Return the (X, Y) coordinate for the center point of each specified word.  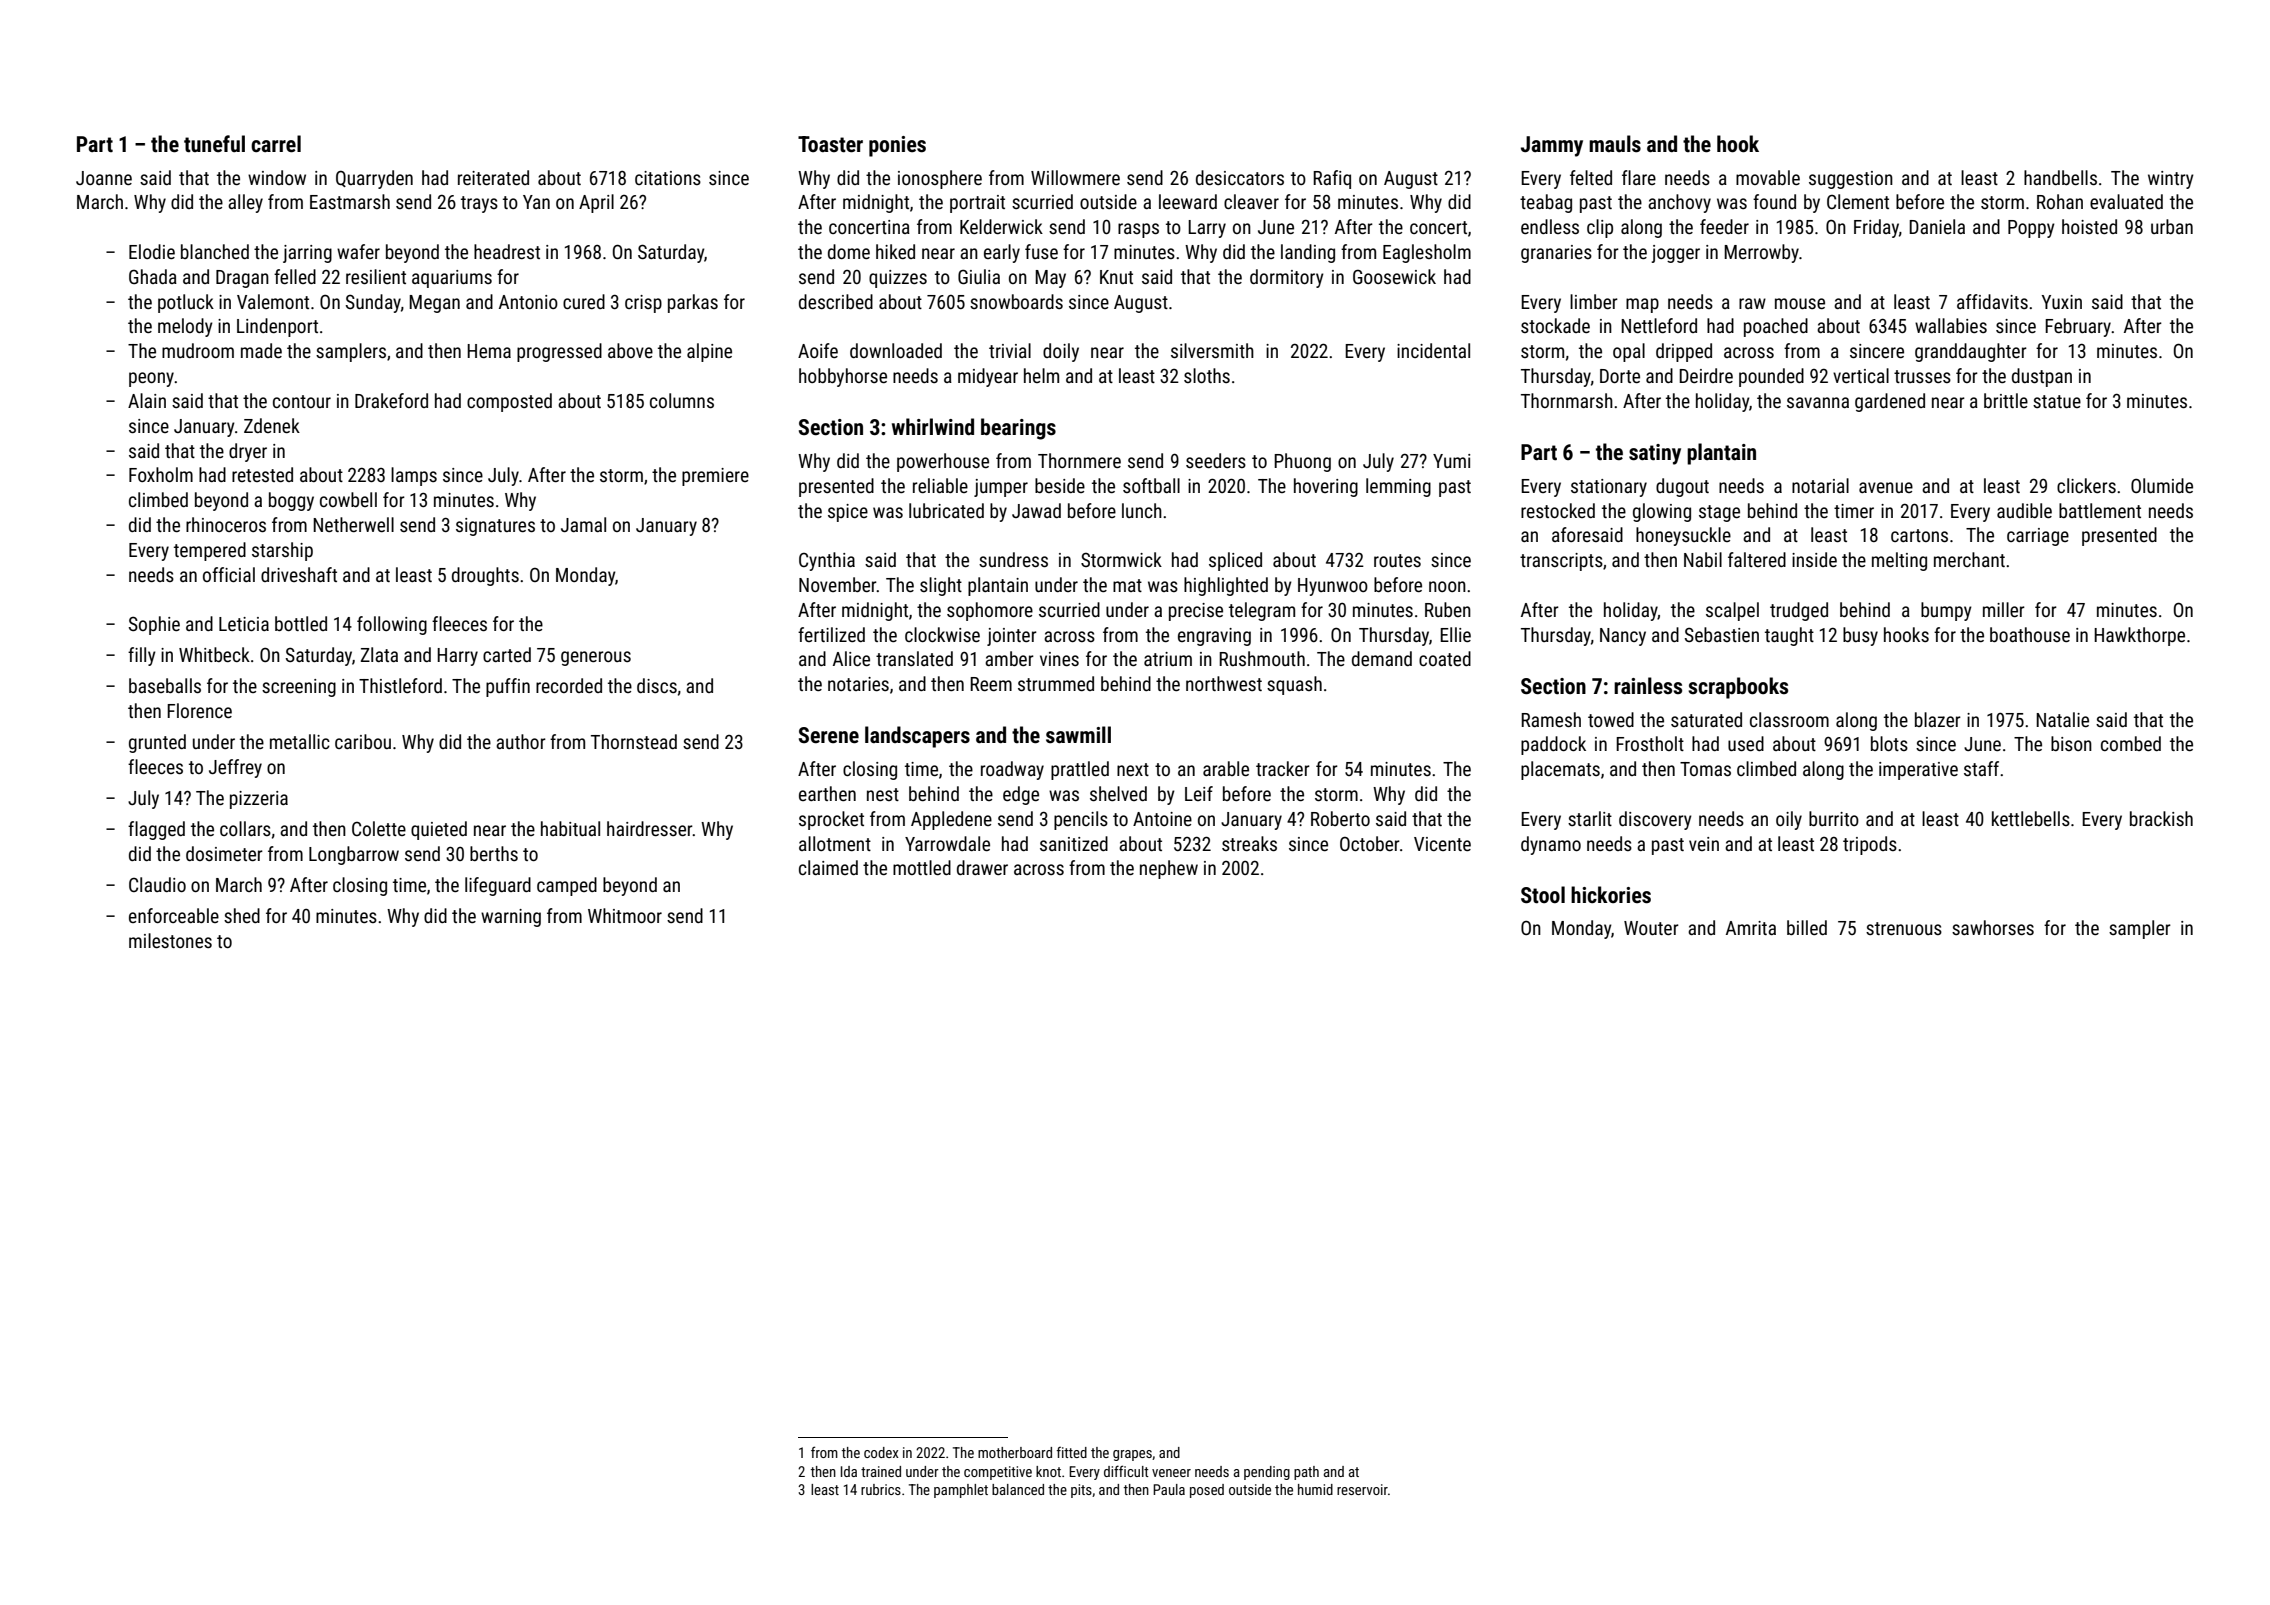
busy (1860, 636)
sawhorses (1993, 927)
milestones (170, 940)
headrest (507, 251)
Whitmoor (625, 915)
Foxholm (161, 474)
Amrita (1751, 928)
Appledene (951, 820)
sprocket (831, 820)
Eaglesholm (1427, 253)
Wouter (1651, 928)
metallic (300, 741)
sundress (1013, 559)
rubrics (881, 1489)
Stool (1543, 895)
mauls (1615, 144)
